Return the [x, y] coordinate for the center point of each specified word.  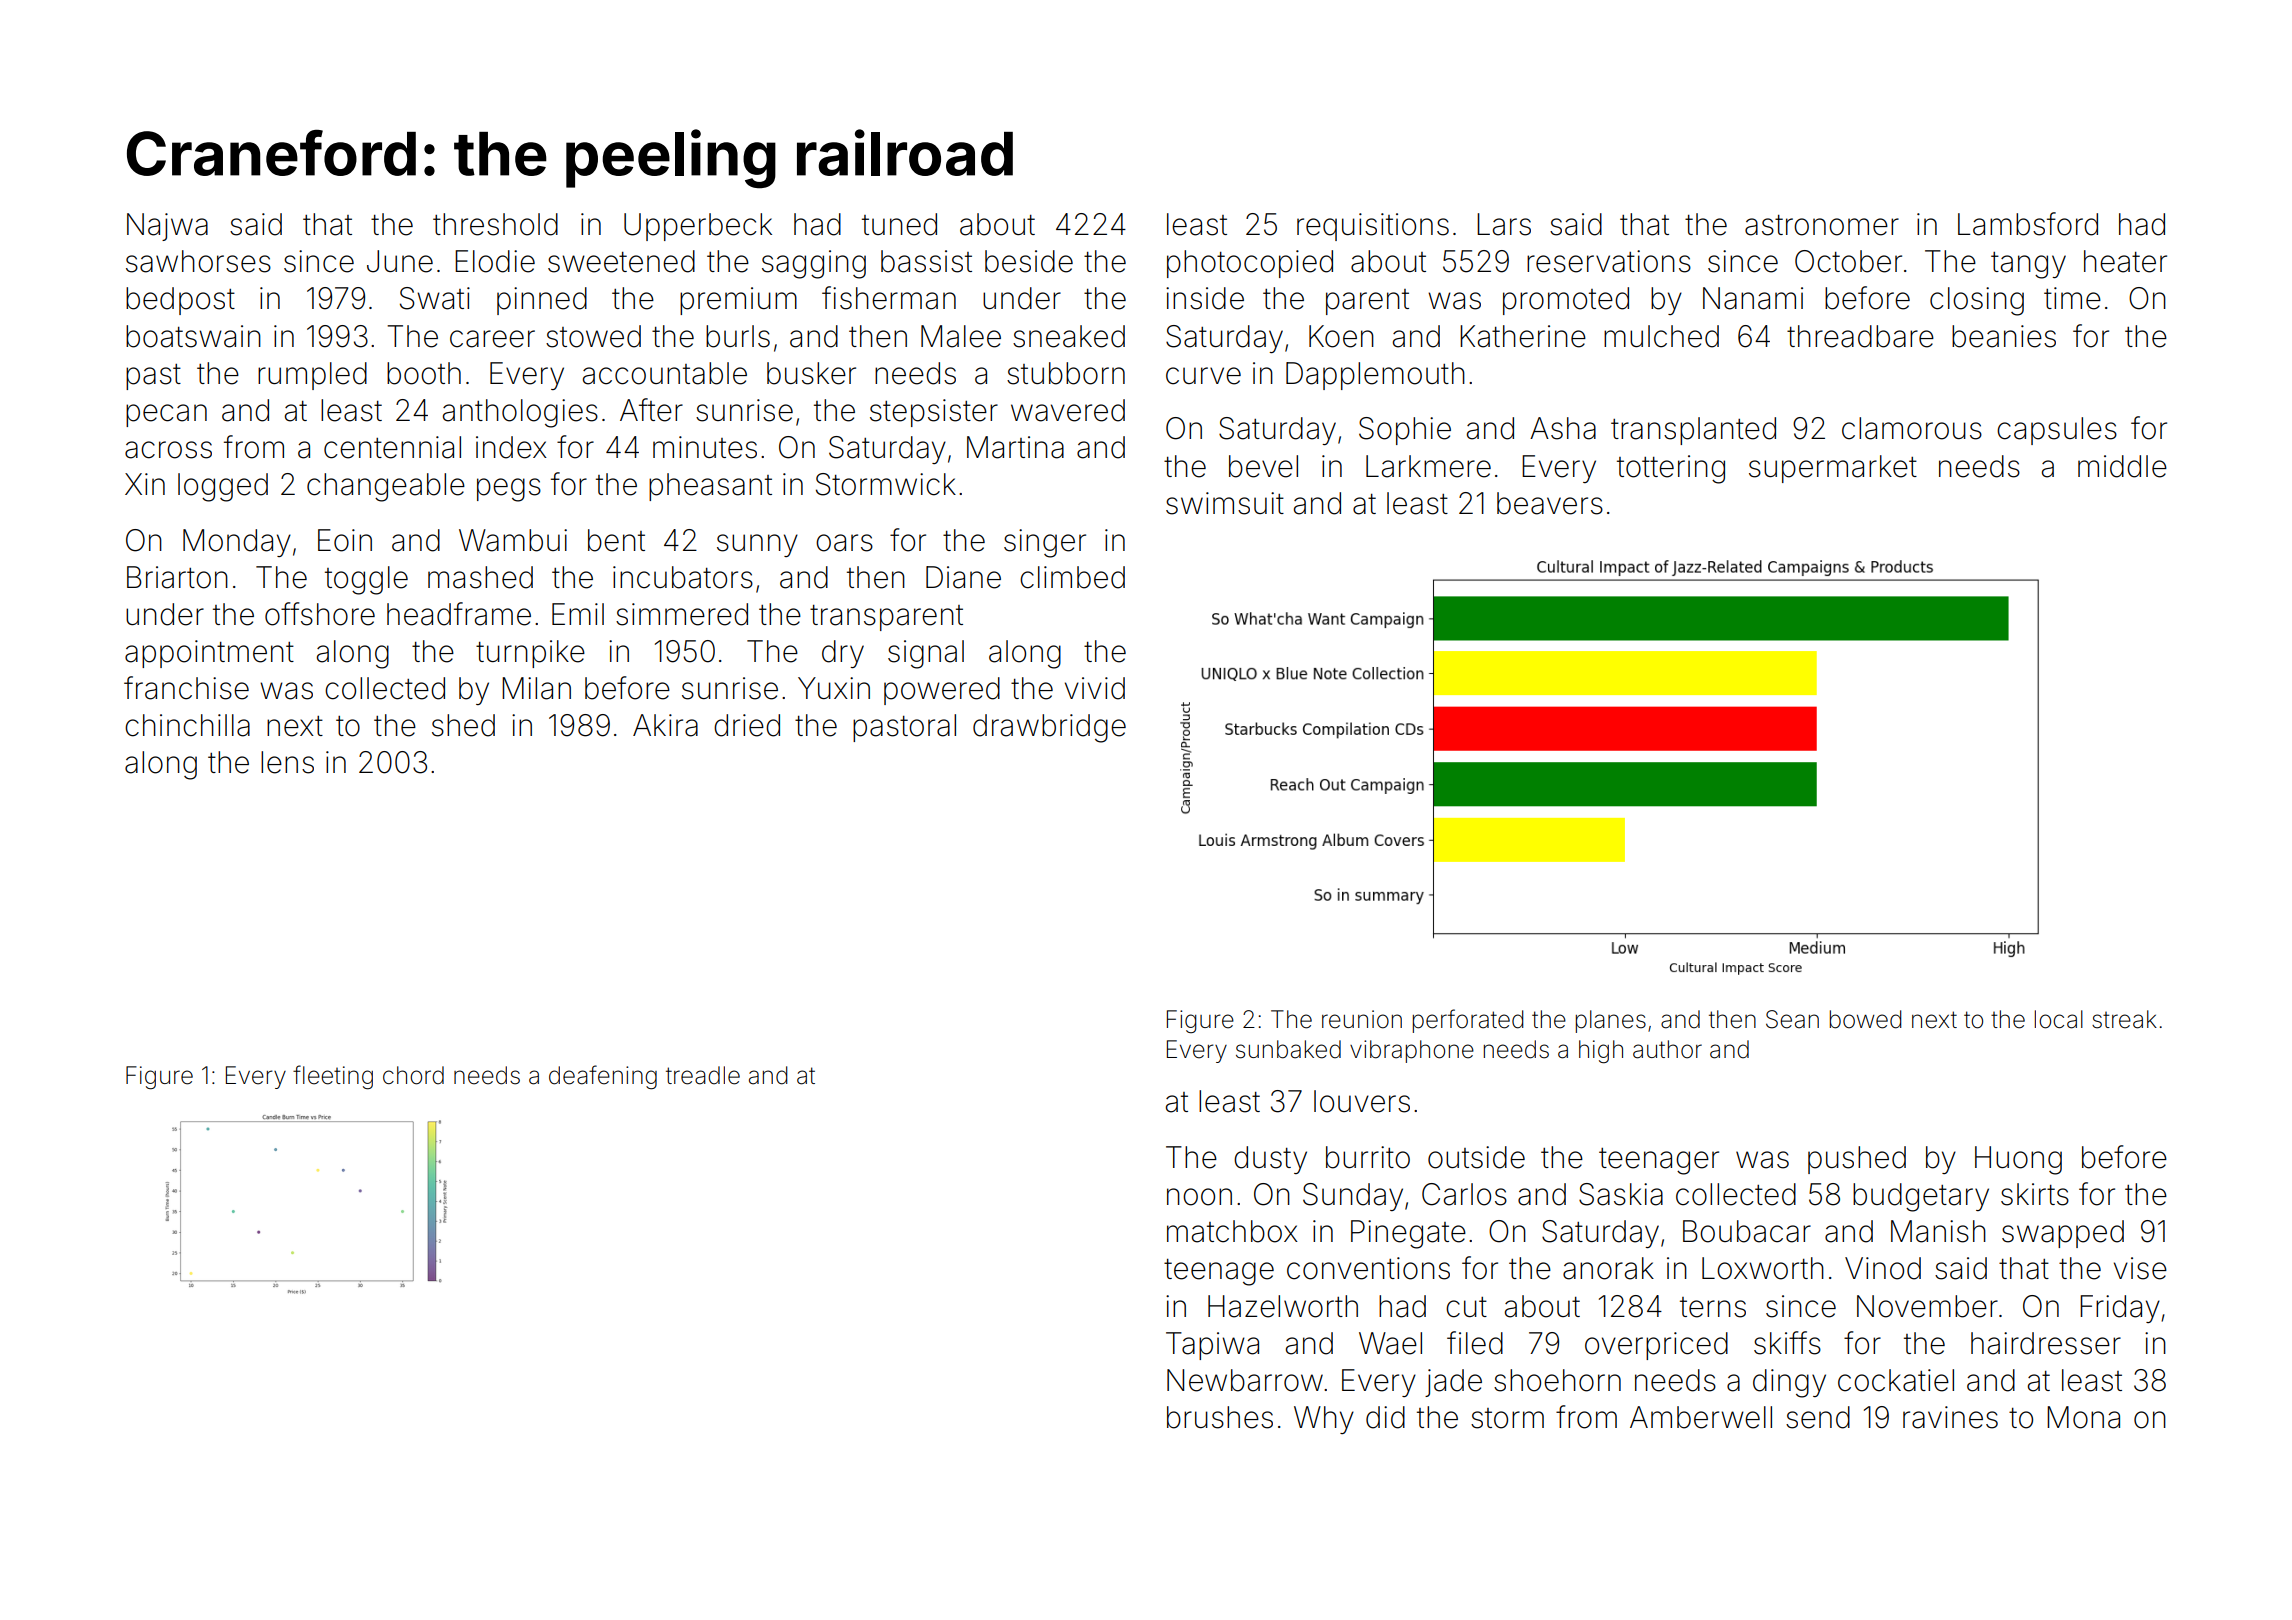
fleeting [333, 1077]
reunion [1362, 1019]
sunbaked [1288, 1049]
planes [1611, 1021]
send [1818, 1417]
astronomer [1822, 225]
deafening [603, 1077]
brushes [1220, 1417]
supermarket [1833, 469]
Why [1324, 1420]
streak [2124, 1019]
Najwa [167, 227]
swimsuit [1225, 503]
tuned [899, 224]
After [651, 410]
